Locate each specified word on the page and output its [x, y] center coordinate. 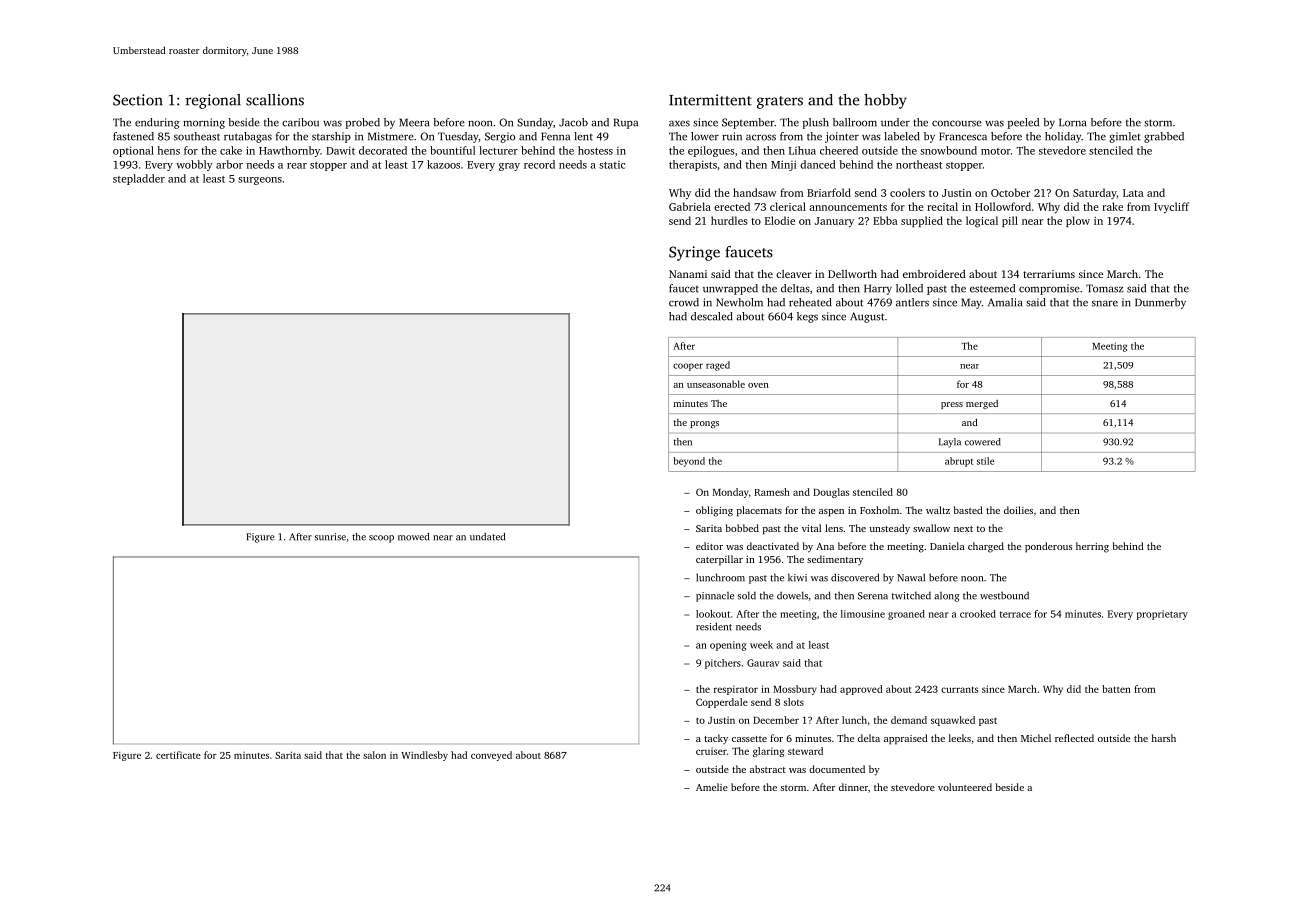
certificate [178, 755]
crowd [684, 302]
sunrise [330, 537]
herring [1092, 547]
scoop [381, 539]
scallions [275, 100]
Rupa [626, 123]
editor [709, 546]
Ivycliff [1171, 208]
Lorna [1072, 122]
